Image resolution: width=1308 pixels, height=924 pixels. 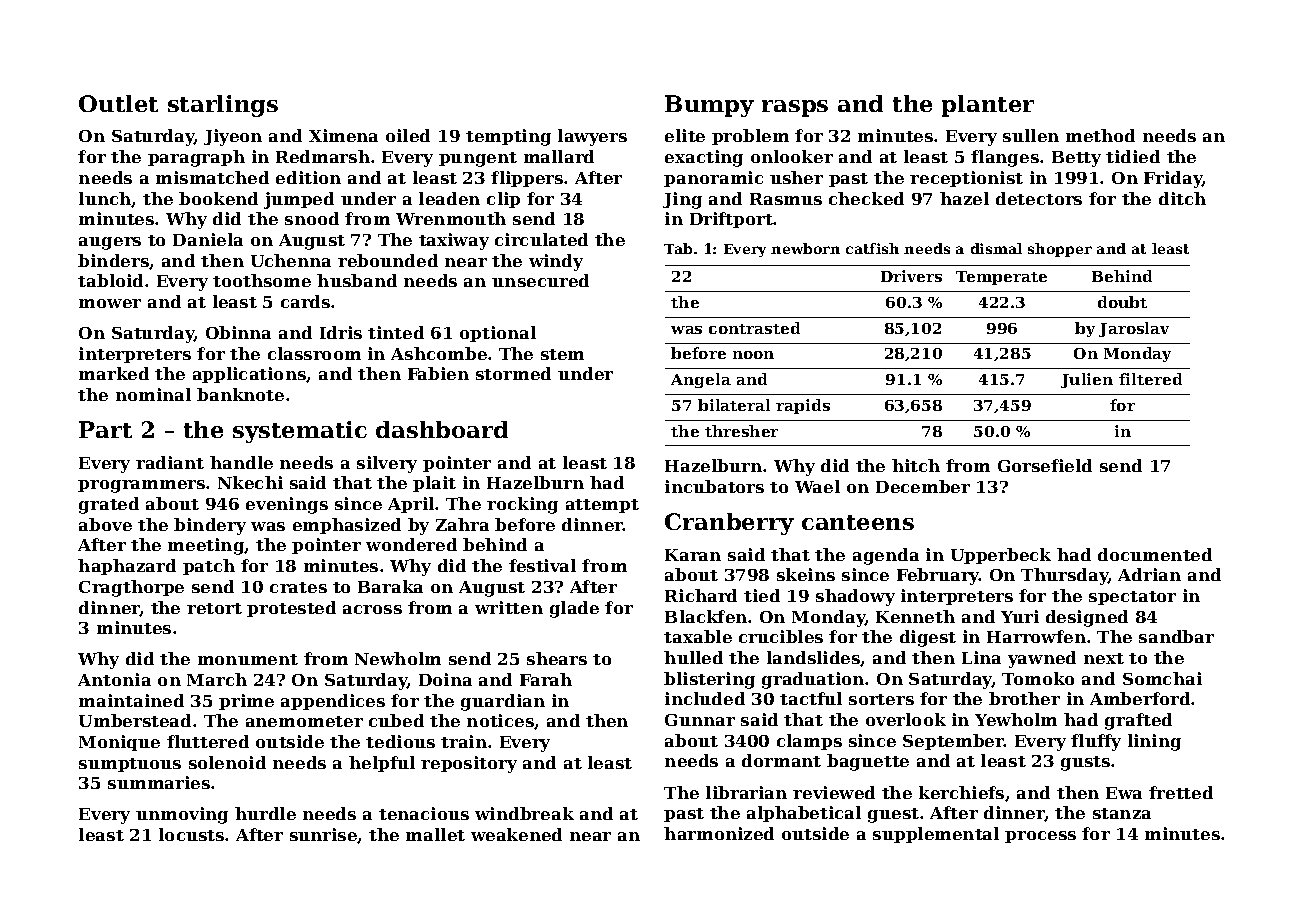 What do you see at coordinates (1122, 302) in the screenshot?
I see `doubt` at bounding box center [1122, 302].
